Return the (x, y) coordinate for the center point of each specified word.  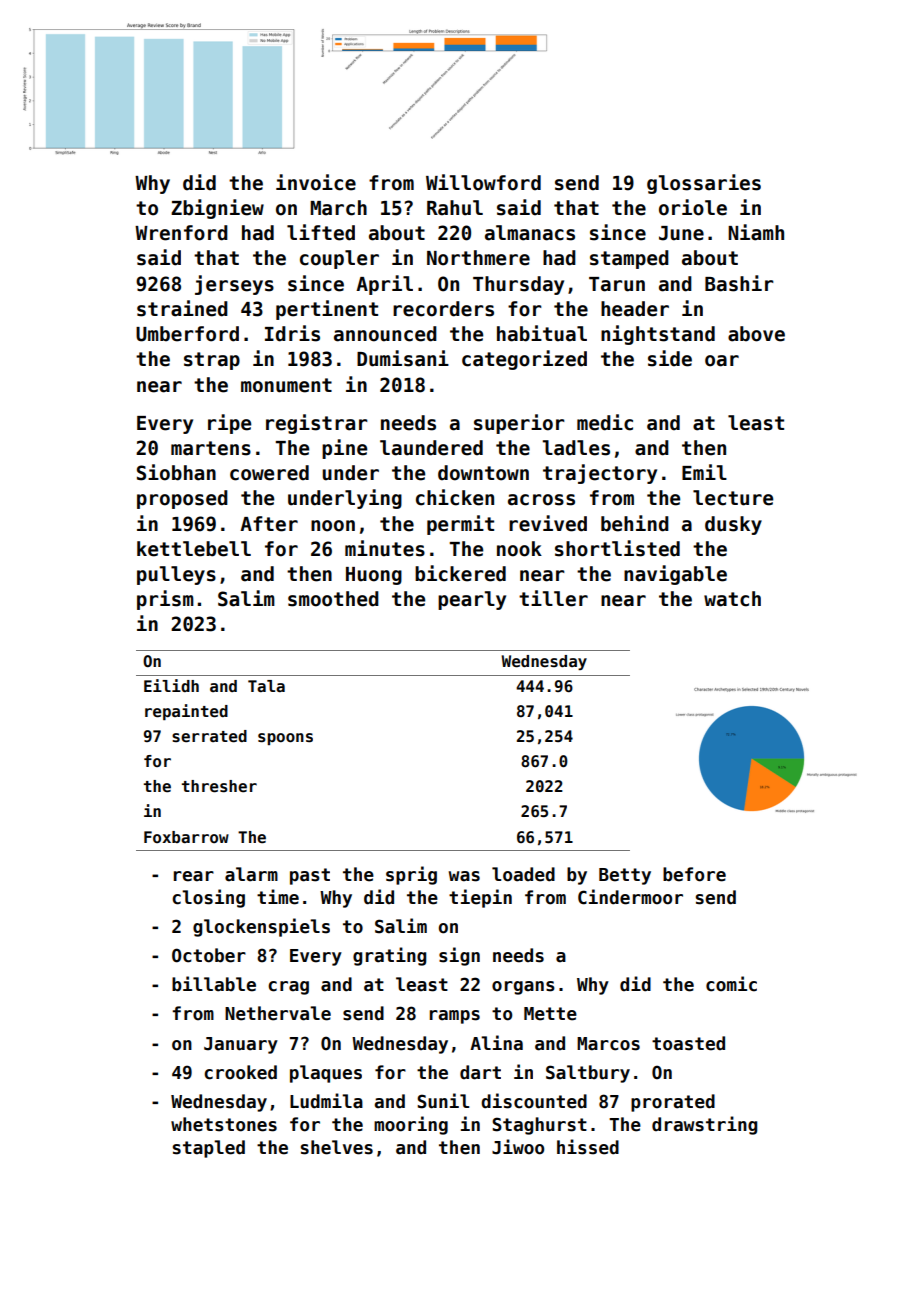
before (694, 874)
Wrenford (181, 233)
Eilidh (171, 685)
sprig (411, 875)
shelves (337, 1147)
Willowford (483, 182)
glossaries (704, 184)
